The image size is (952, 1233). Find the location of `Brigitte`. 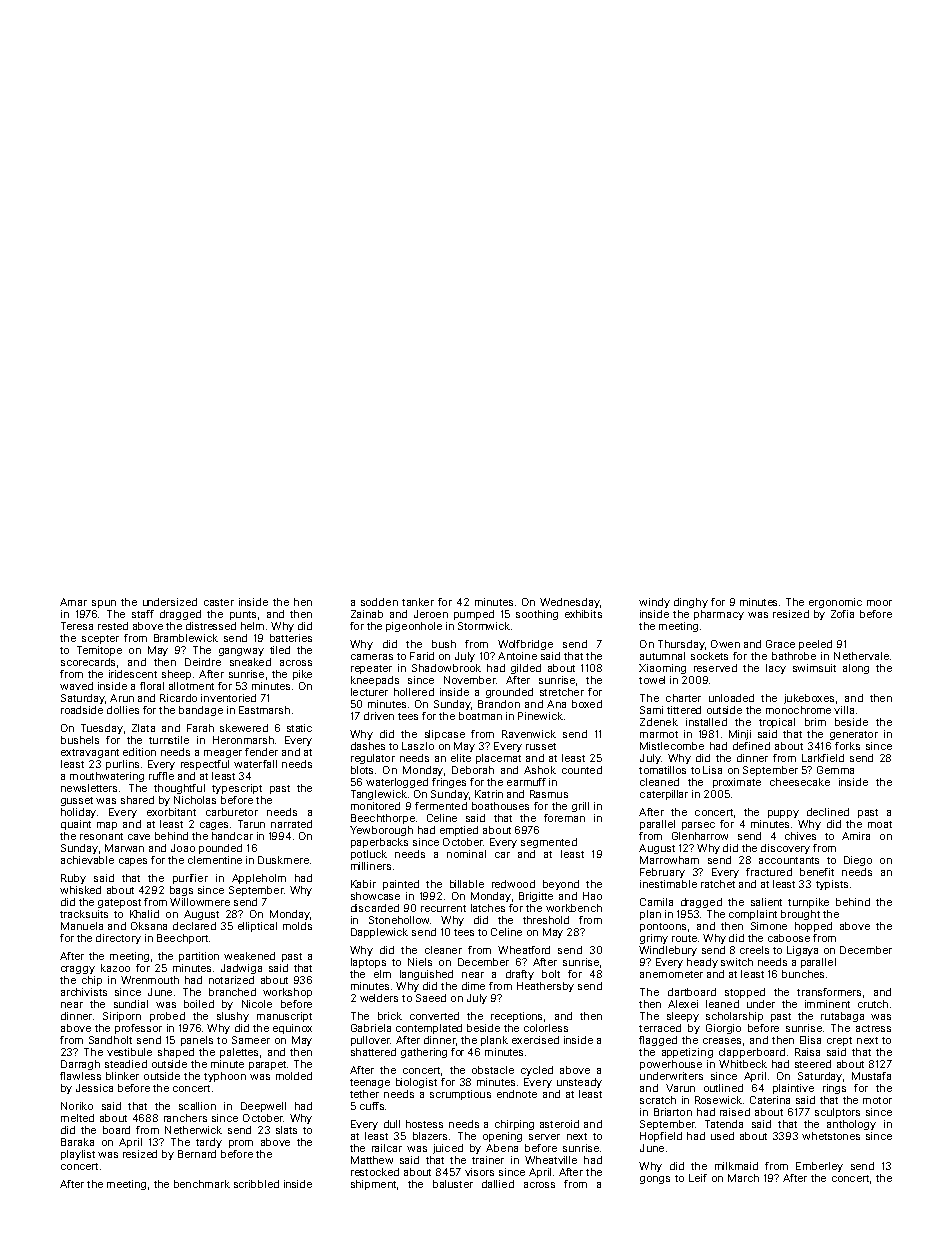

Brigitte is located at coordinates (536, 897).
